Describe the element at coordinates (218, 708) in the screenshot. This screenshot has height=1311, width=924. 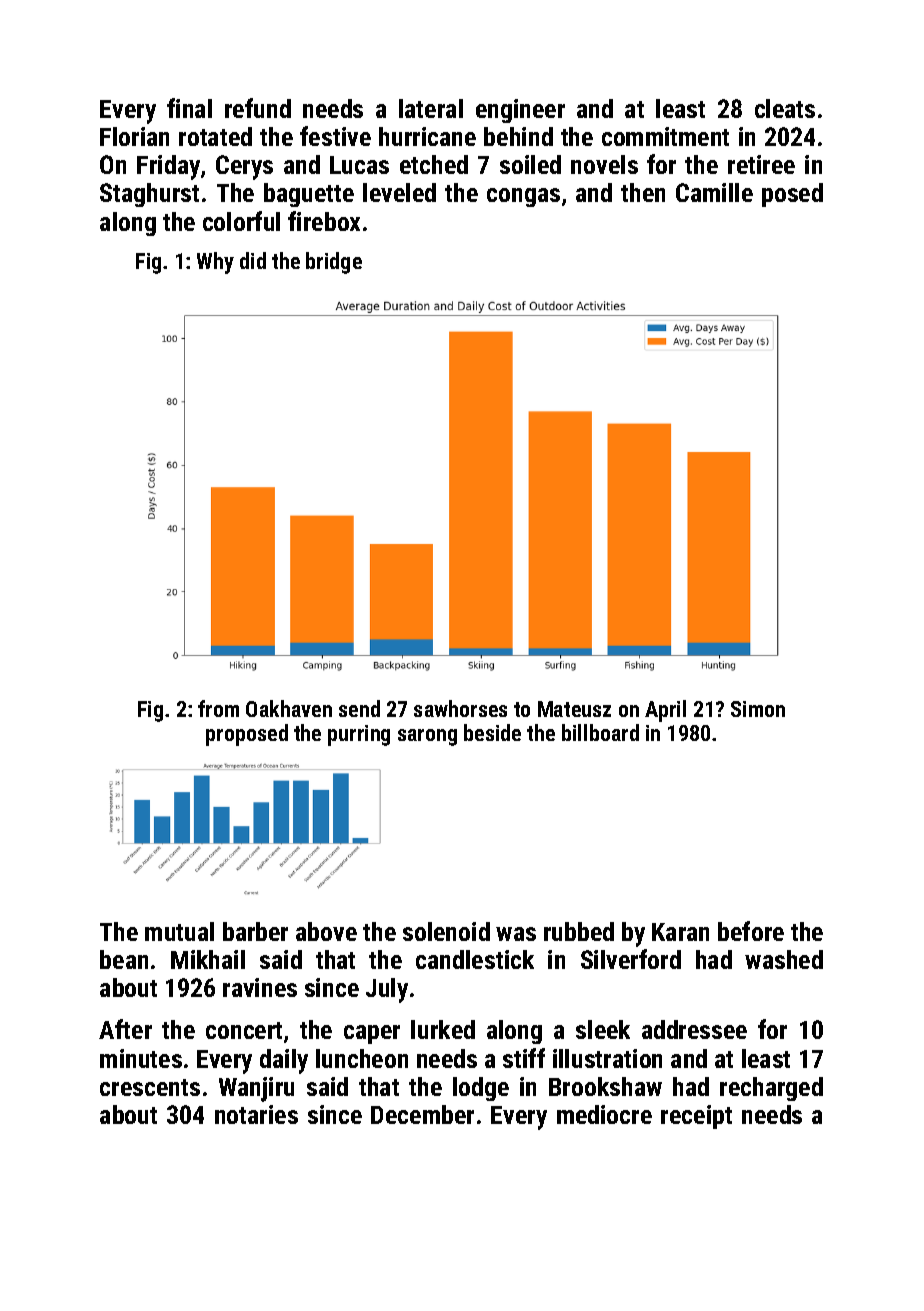
I see `from` at that location.
